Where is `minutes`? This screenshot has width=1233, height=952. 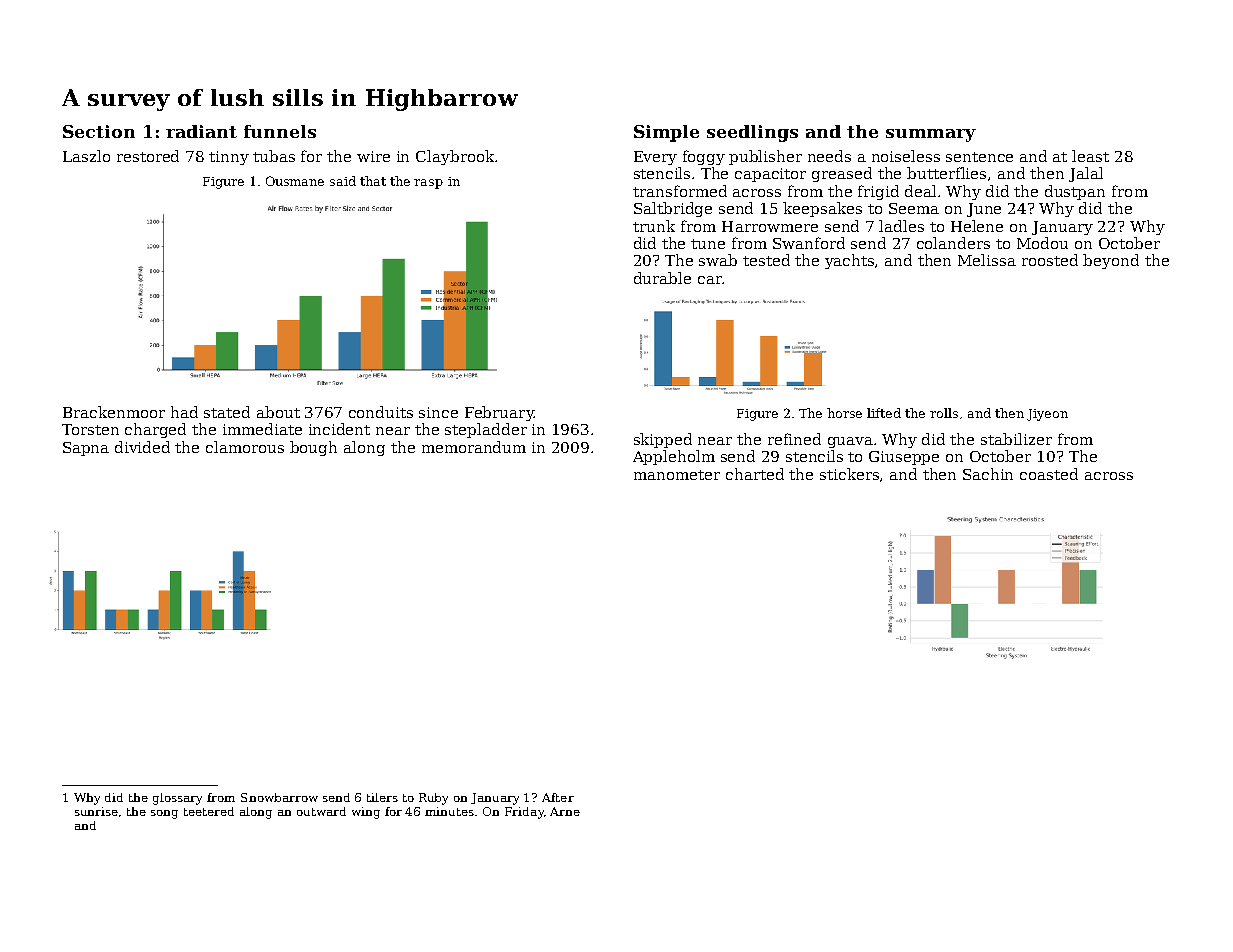 minutes is located at coordinates (449, 811).
